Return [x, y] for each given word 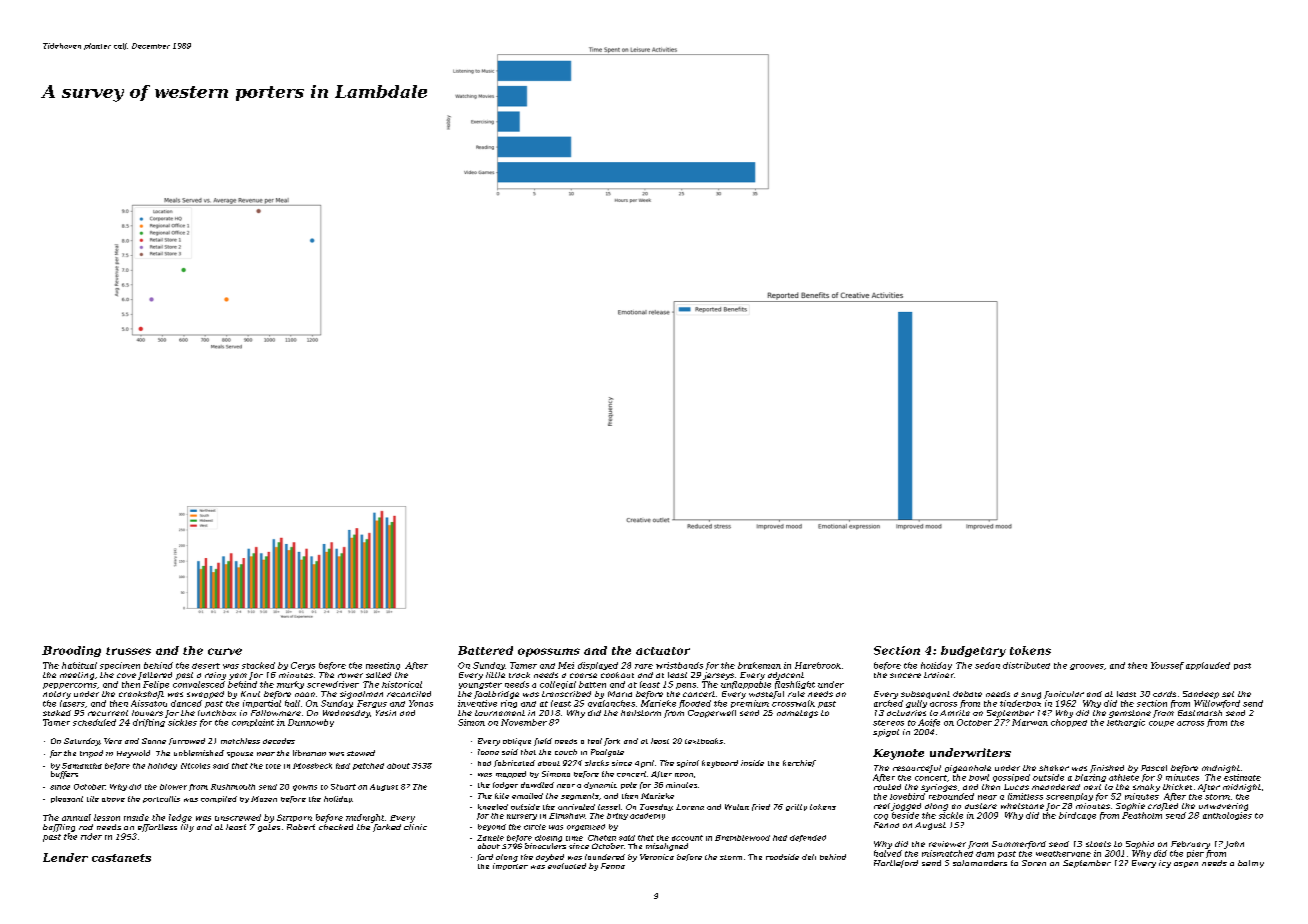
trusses [128, 651]
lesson [107, 817]
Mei [566, 665]
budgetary [973, 651]
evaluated [567, 866]
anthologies [1227, 816]
